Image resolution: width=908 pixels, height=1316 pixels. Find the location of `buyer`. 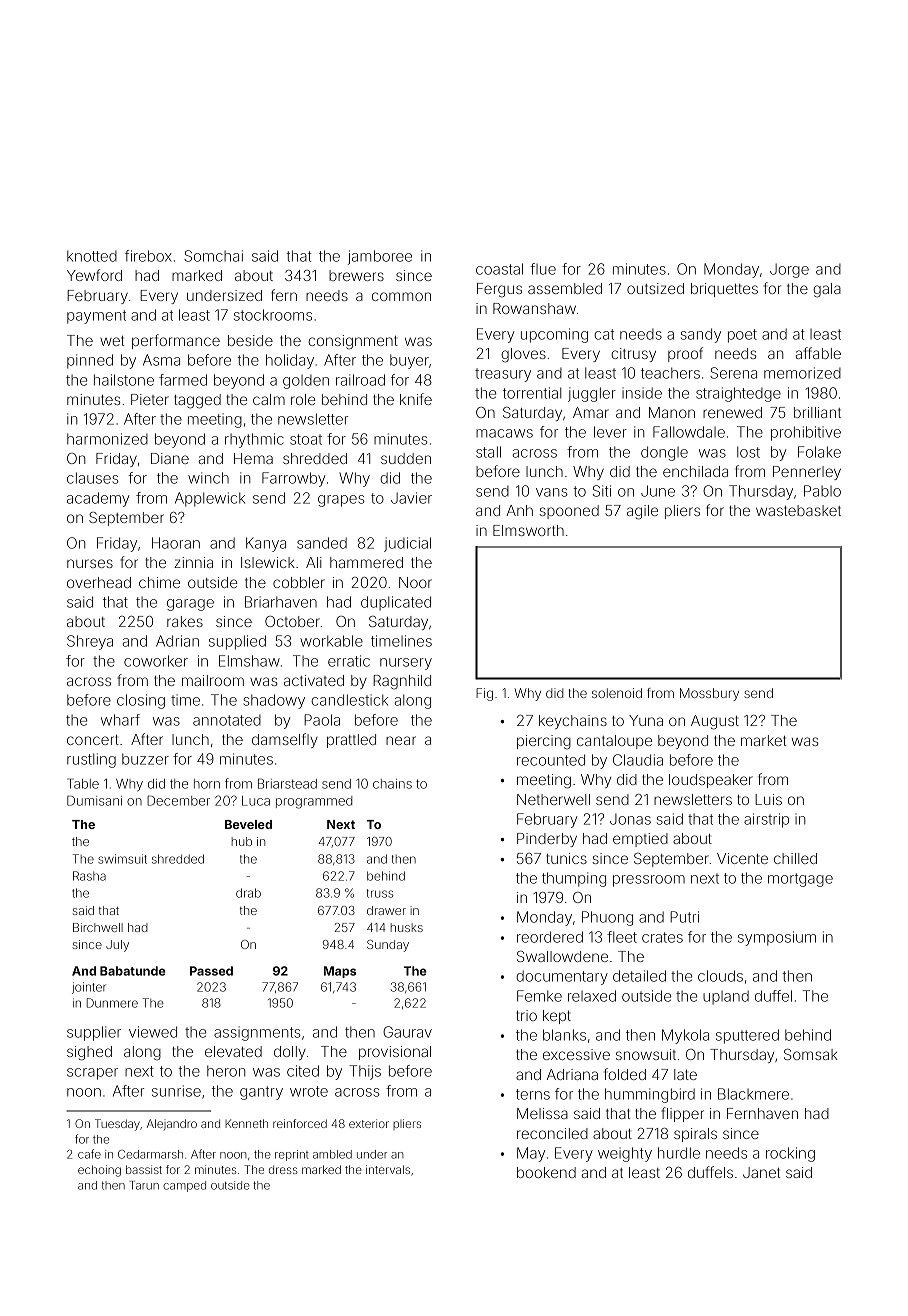

buyer is located at coordinates (409, 361).
